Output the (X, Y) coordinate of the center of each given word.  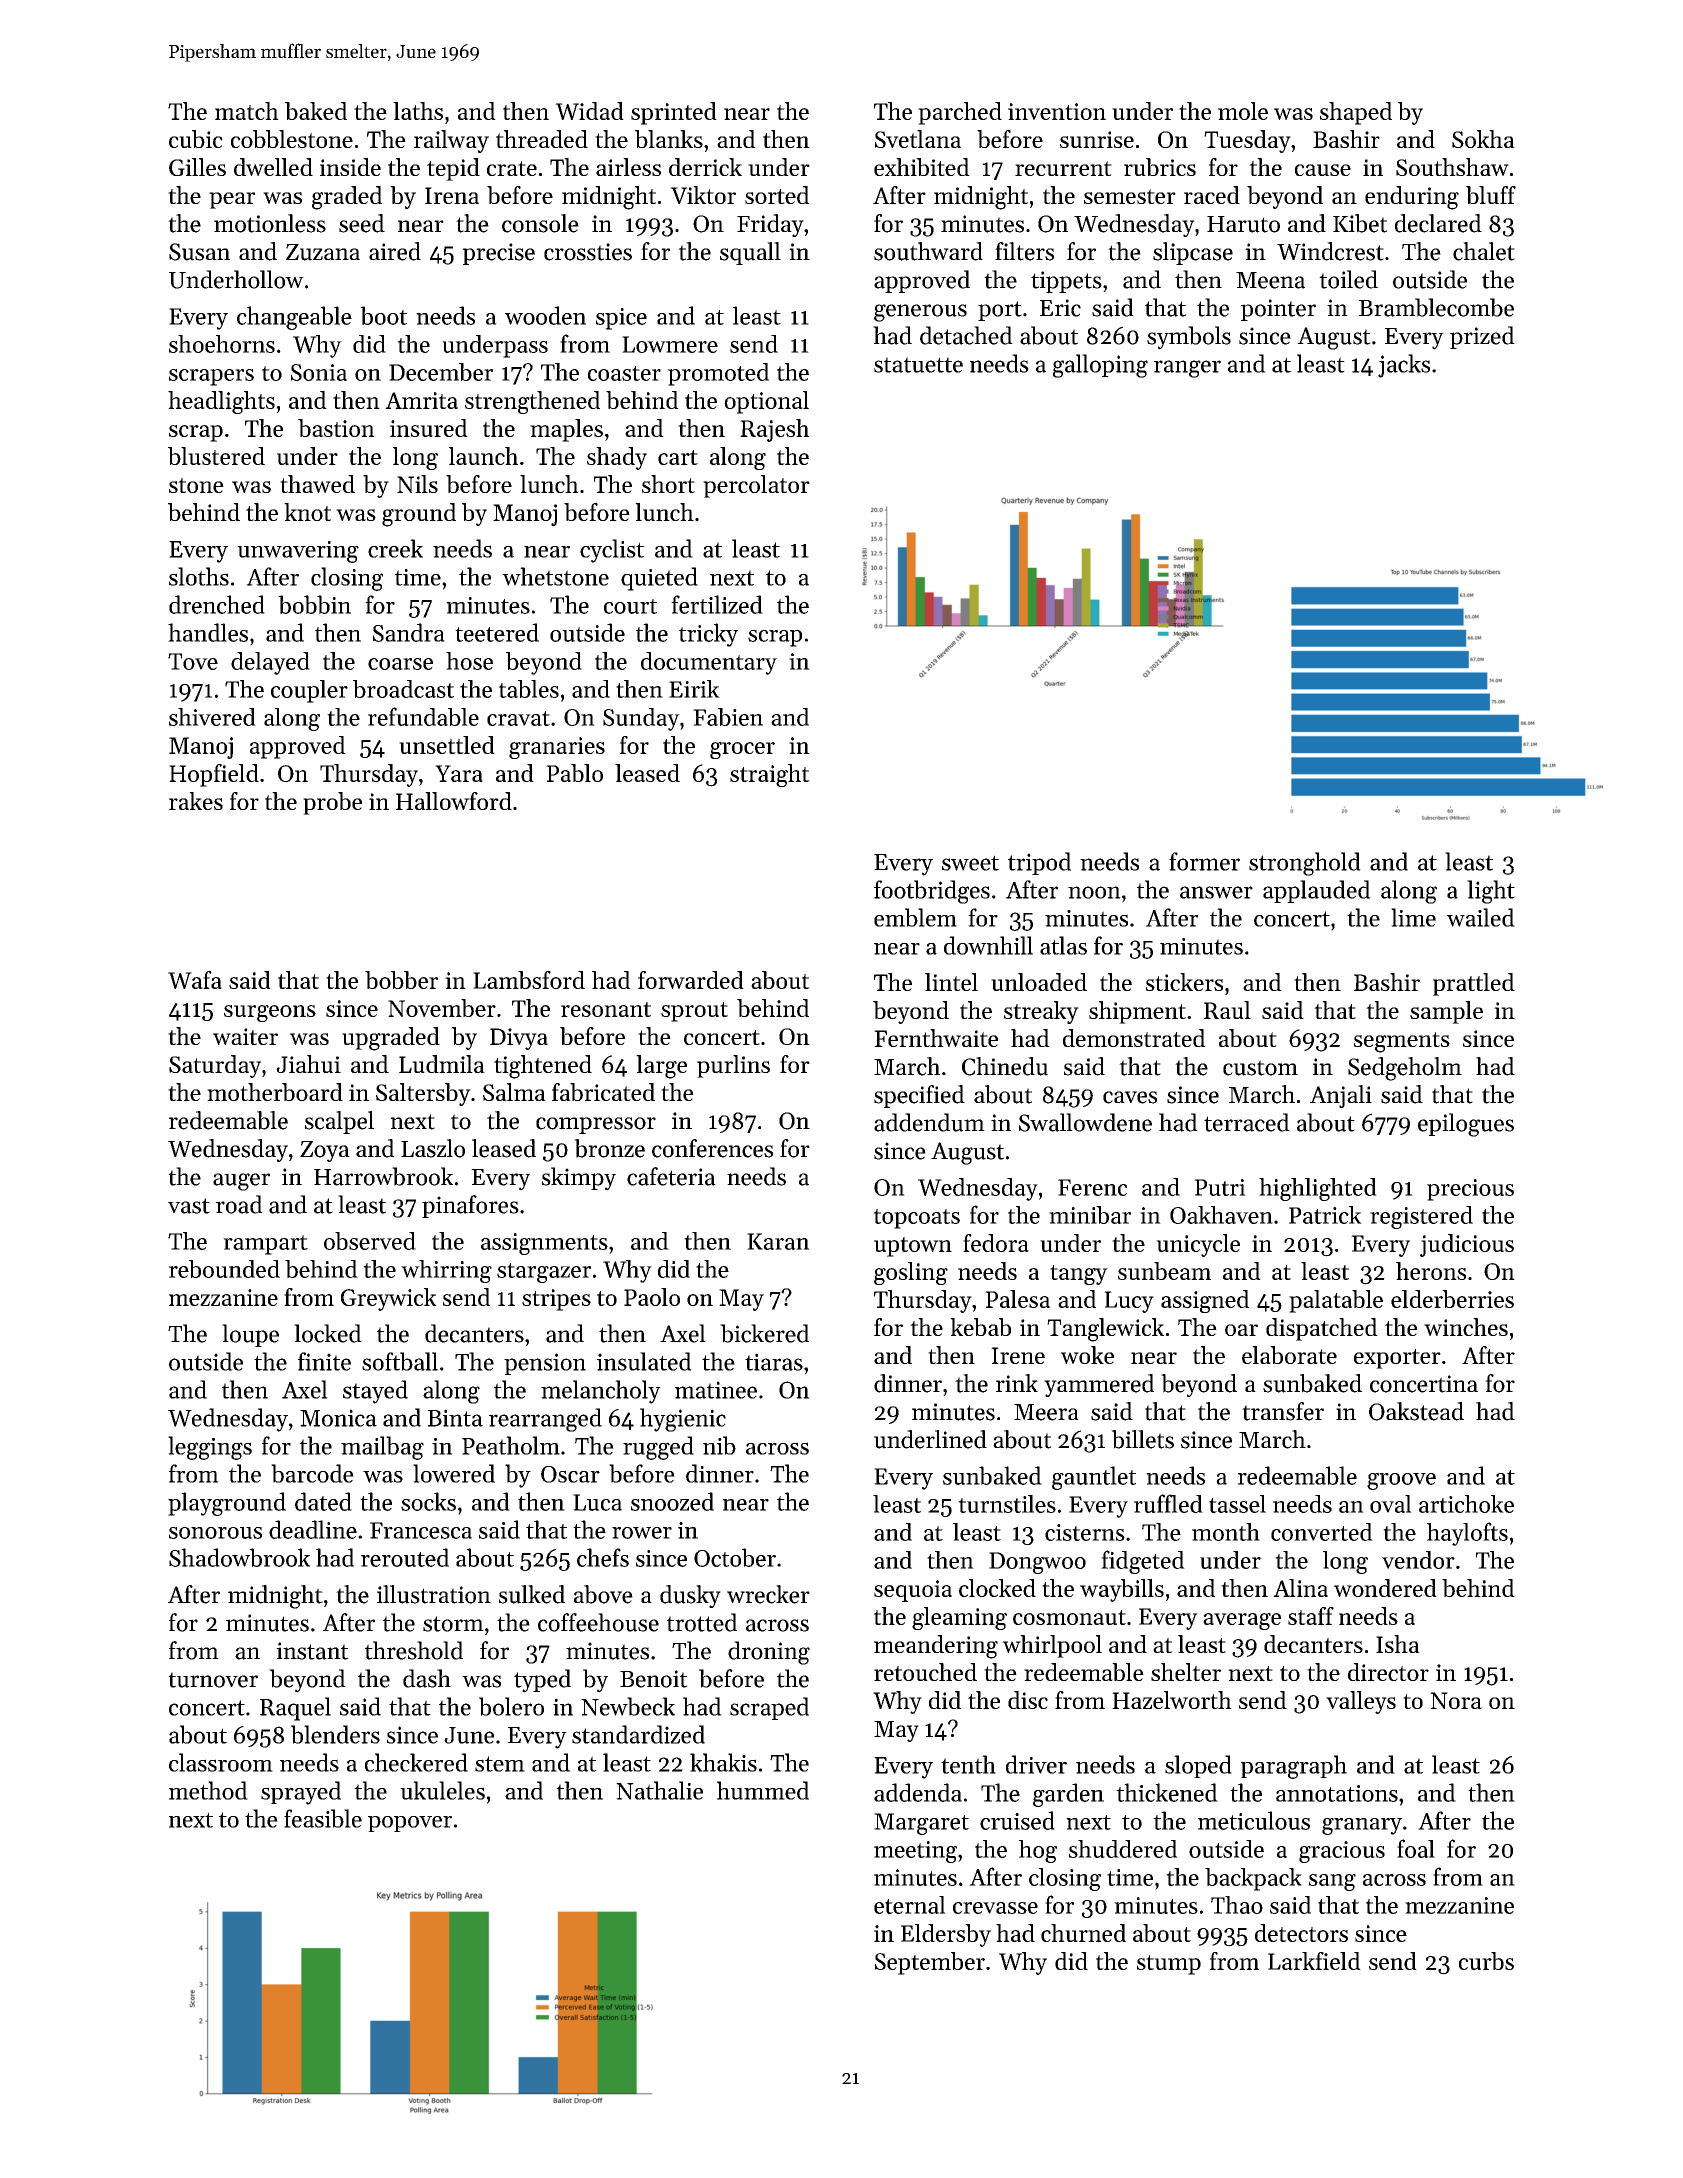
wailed (1481, 917)
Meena (1270, 280)
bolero (511, 1706)
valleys (1361, 1702)
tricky (708, 635)
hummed (763, 1790)
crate (512, 168)
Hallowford (454, 801)
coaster (624, 373)
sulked (532, 1594)
